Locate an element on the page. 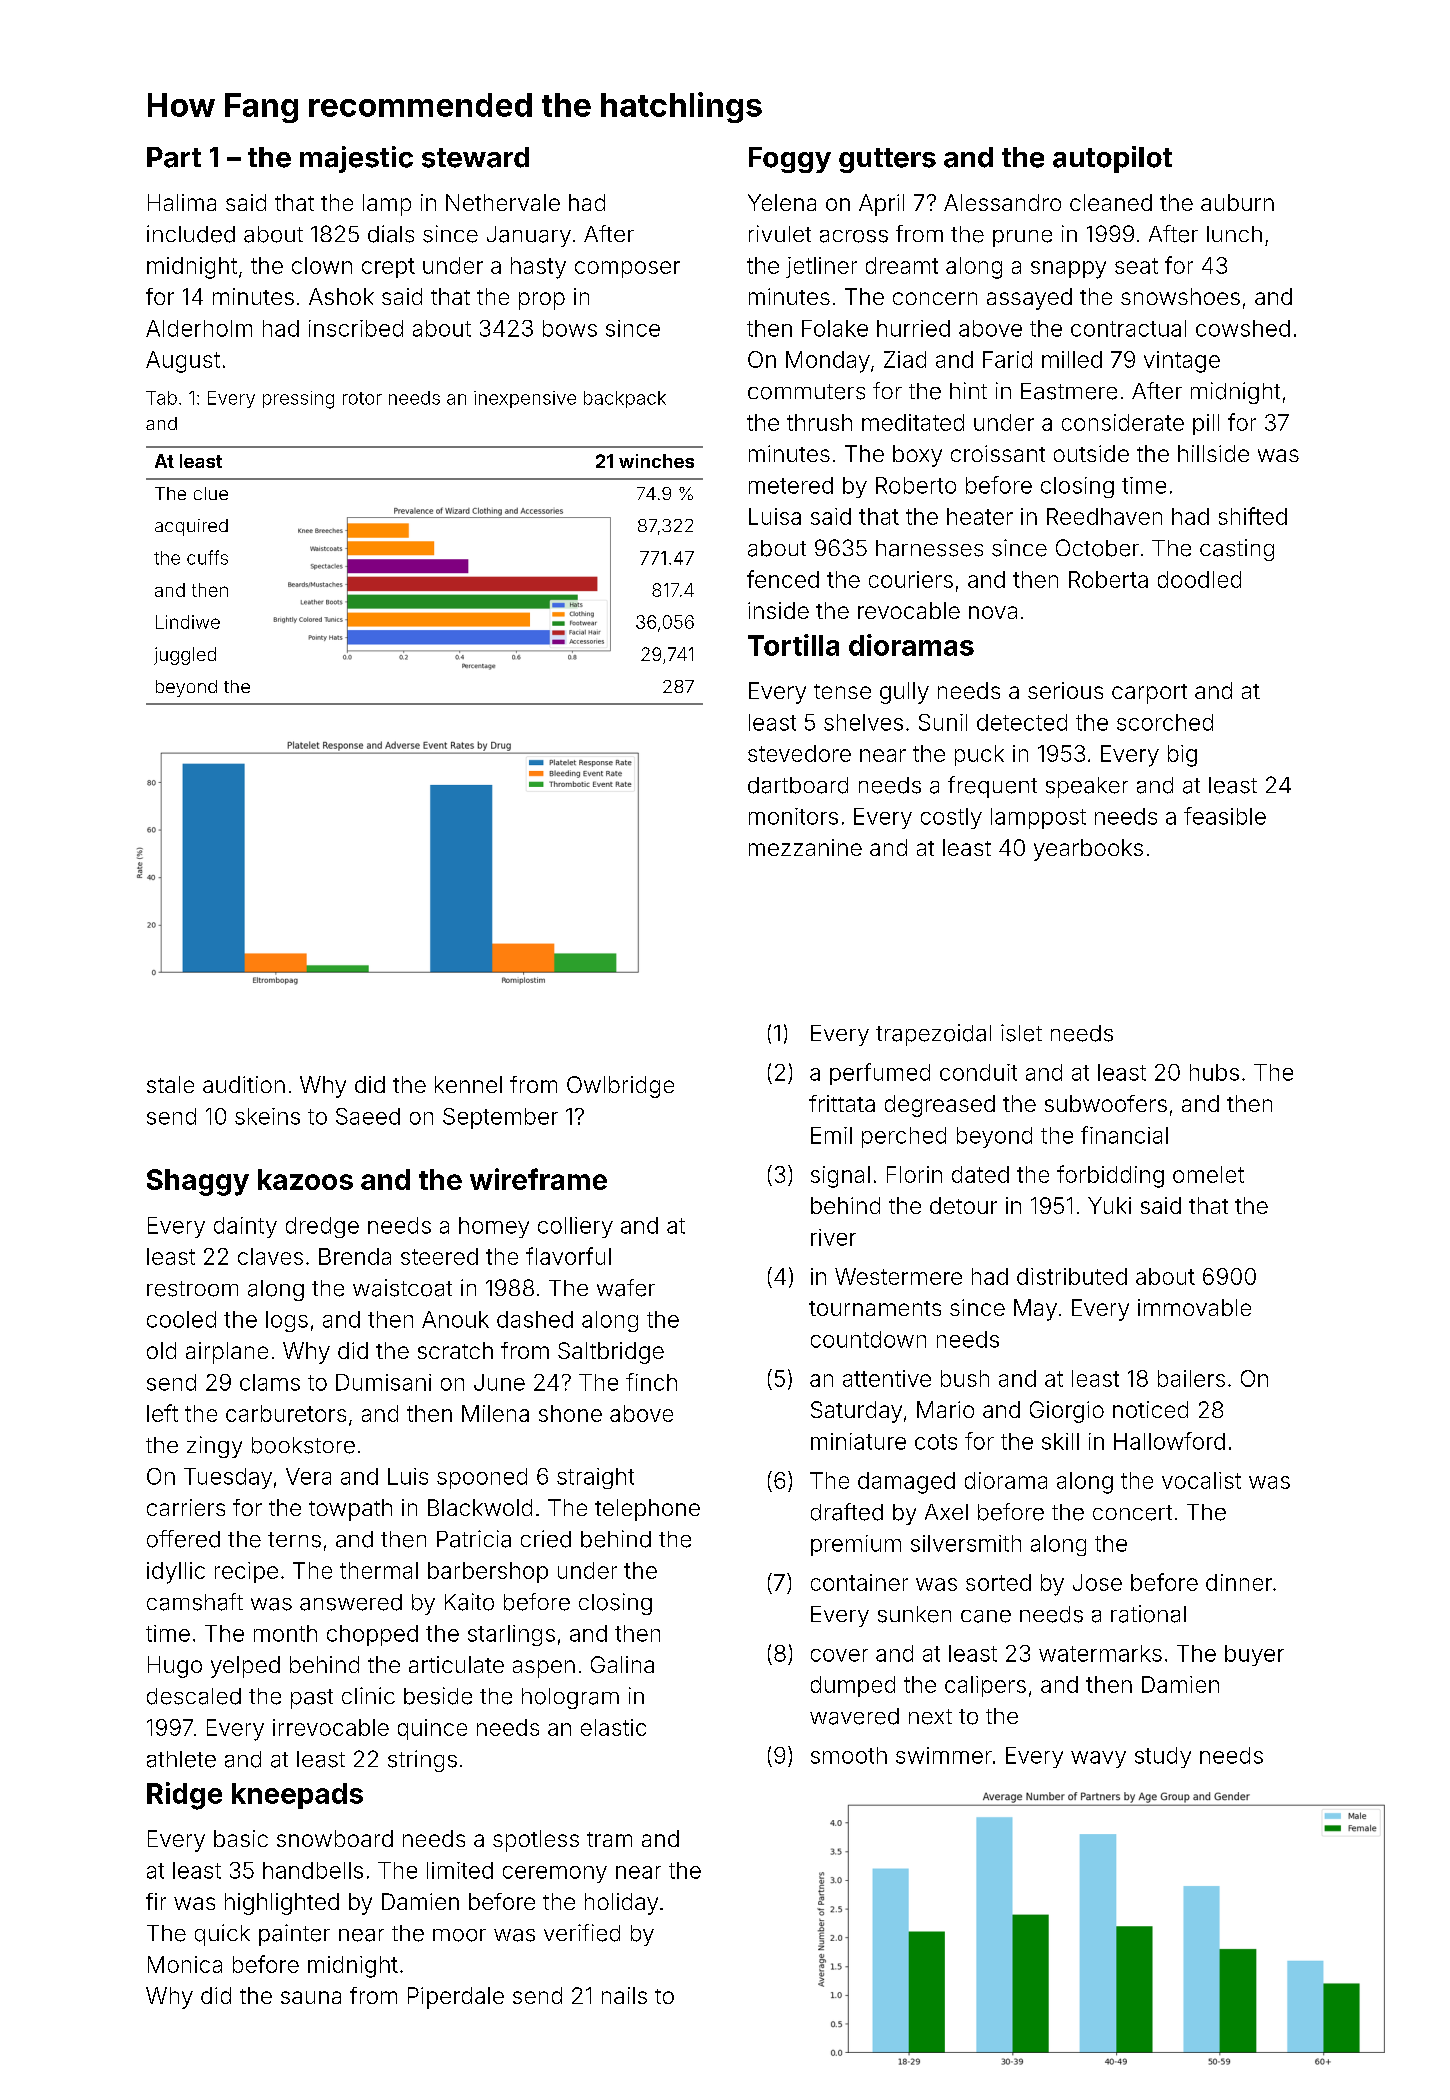 The height and width of the page is (2100, 1450). omelet is located at coordinates (1208, 1174).
